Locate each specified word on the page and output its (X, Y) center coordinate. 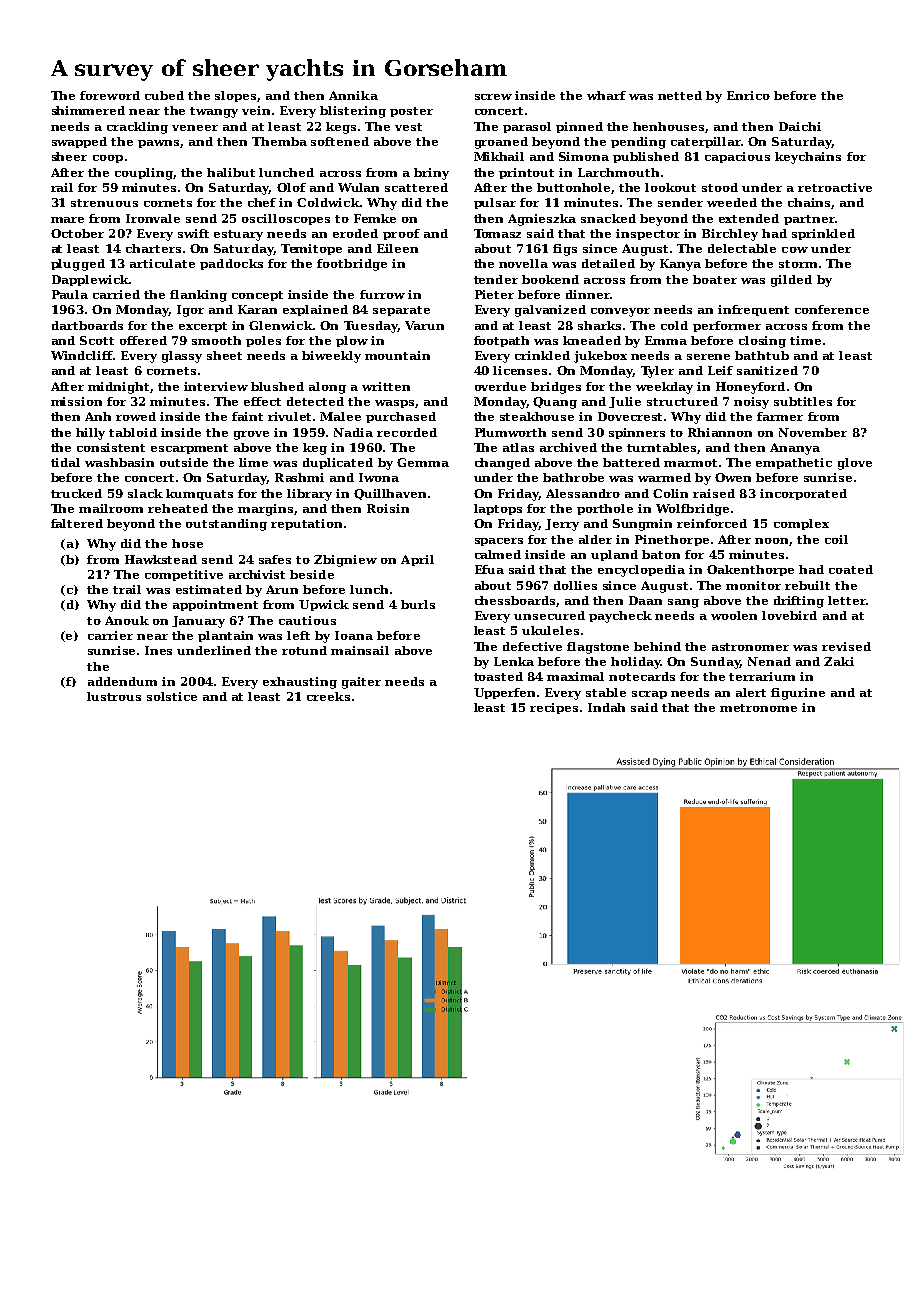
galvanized (550, 311)
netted (680, 95)
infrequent (753, 310)
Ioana (354, 635)
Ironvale (153, 218)
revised (846, 646)
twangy (214, 112)
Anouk (127, 620)
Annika (353, 95)
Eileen (397, 248)
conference (832, 309)
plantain (225, 636)
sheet (224, 355)
